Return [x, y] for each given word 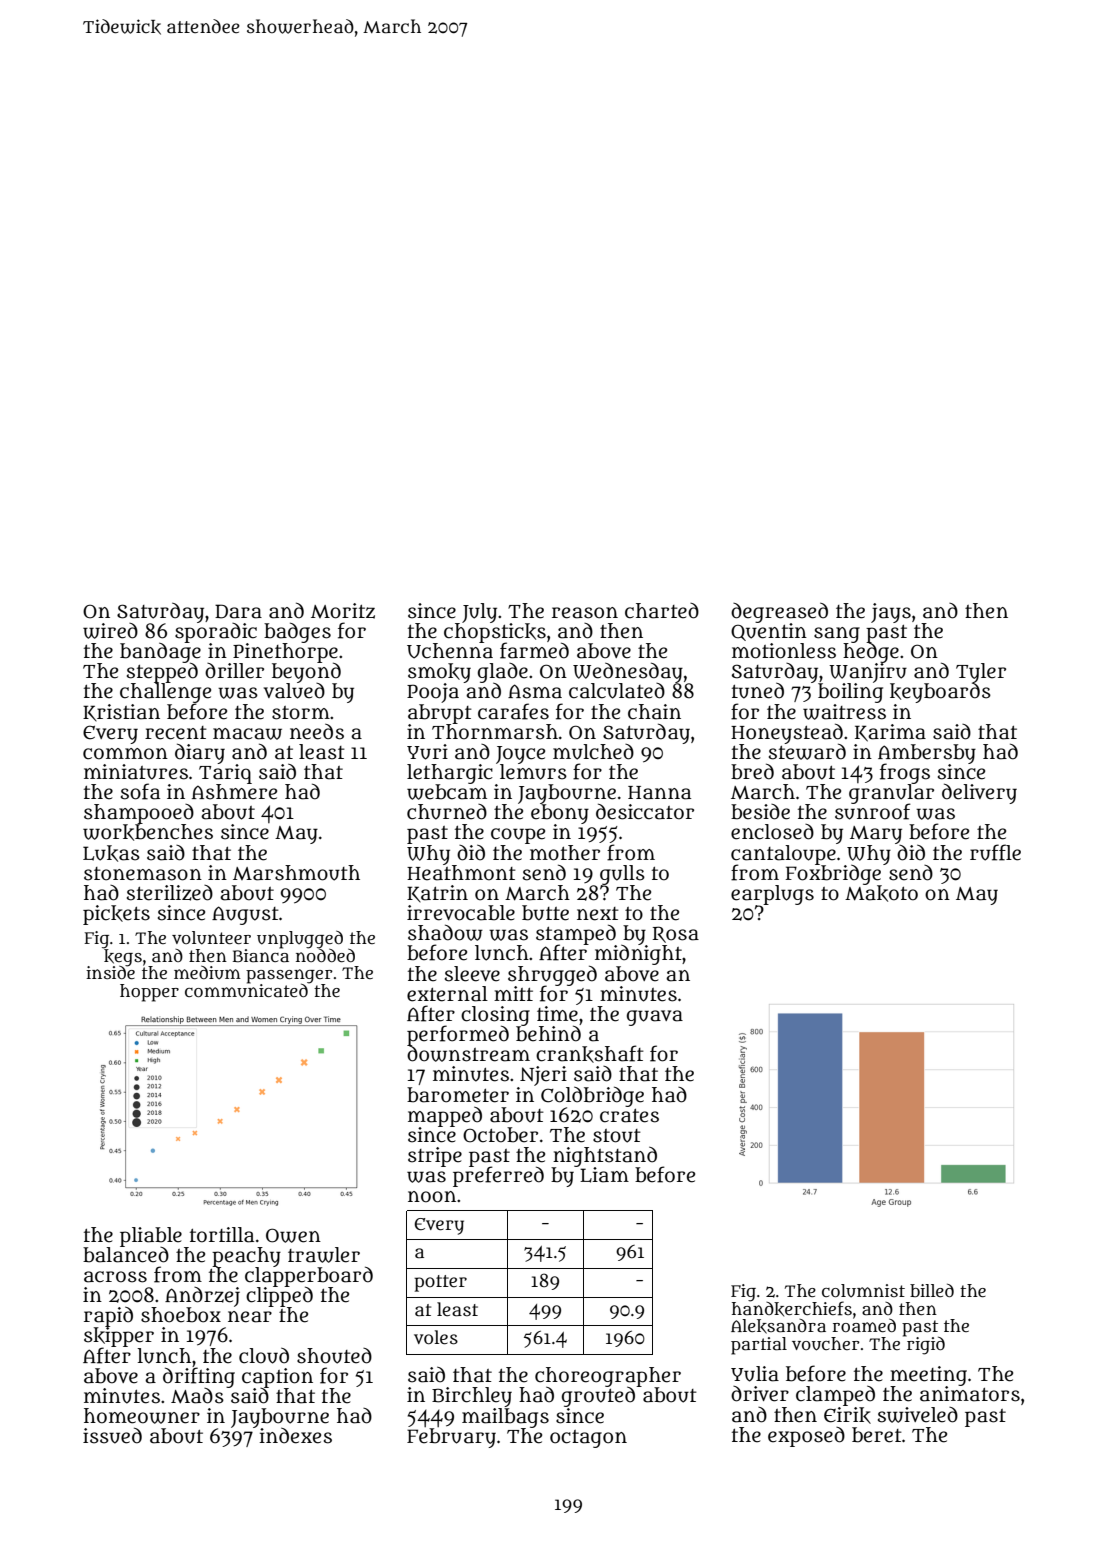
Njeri [543, 1076]
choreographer [608, 1377]
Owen [293, 1235]
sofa [140, 791]
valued [294, 691]
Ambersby [927, 754]
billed [932, 1290]
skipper [119, 1337]
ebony [560, 814]
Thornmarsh [495, 732]
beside [760, 812]
